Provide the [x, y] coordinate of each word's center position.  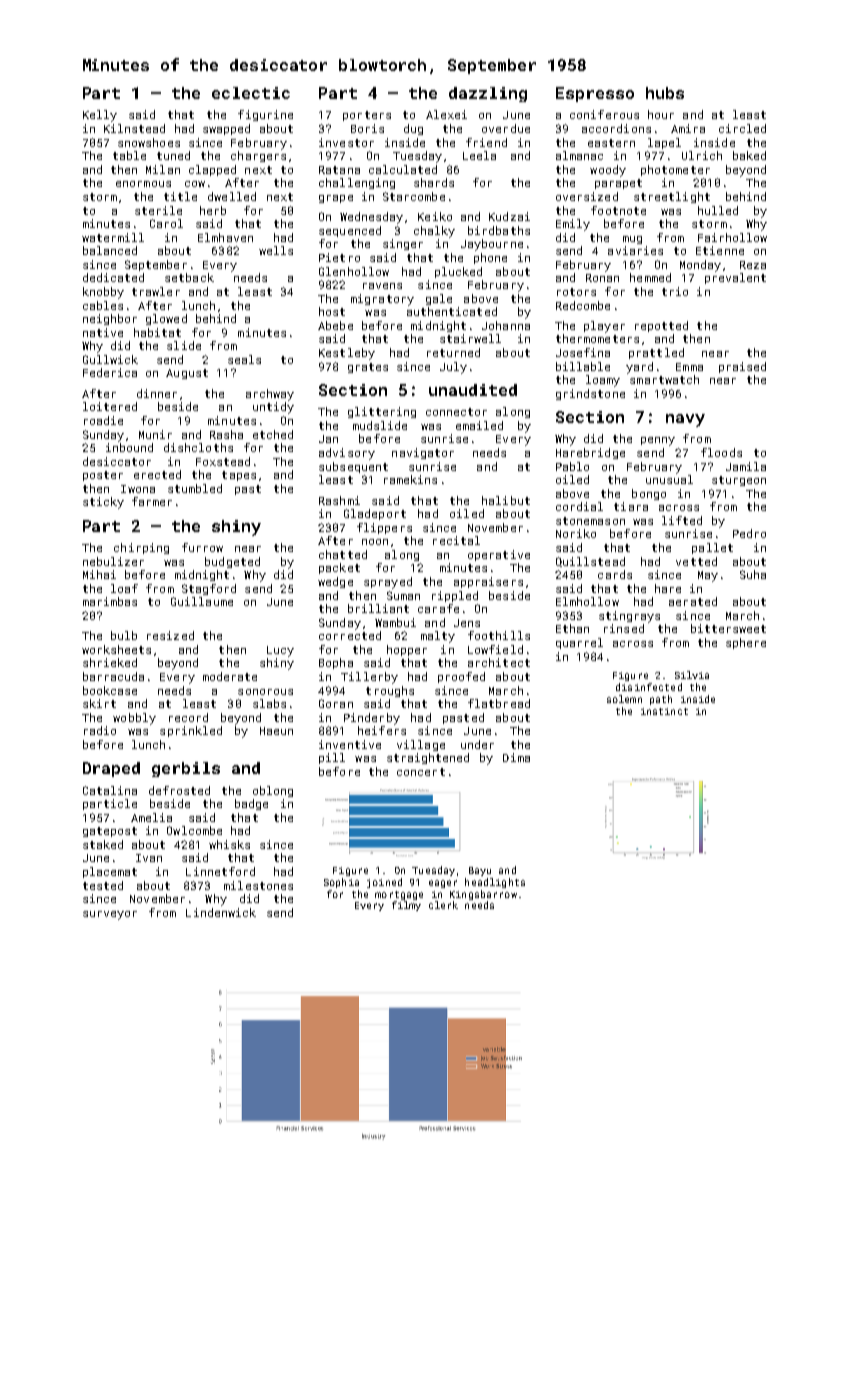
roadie [103, 420]
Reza [753, 265]
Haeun [276, 731]
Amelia [151, 817]
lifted [682, 520]
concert [421, 772]
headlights [495, 883]
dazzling [488, 94]
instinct [664, 711]
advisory [347, 454]
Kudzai [509, 216]
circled [742, 128]
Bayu [480, 871]
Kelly [100, 116]
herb [213, 210]
